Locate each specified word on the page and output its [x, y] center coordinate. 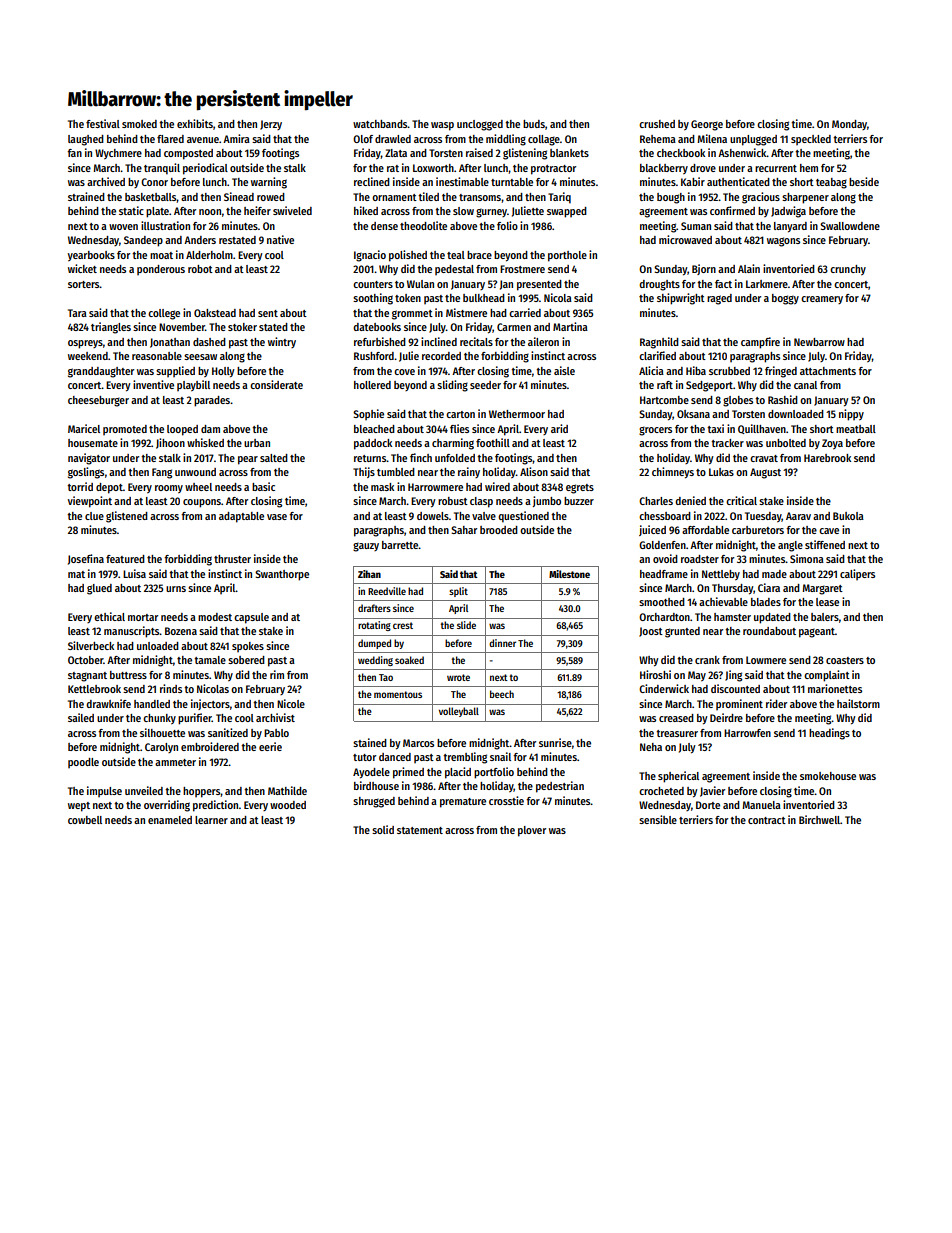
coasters [845, 660]
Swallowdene [850, 226]
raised [479, 152]
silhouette [162, 732]
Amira [236, 138]
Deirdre [726, 717]
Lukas [721, 472]
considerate [276, 384]
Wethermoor [517, 414]
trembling [465, 758]
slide [466, 625]
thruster [232, 559]
